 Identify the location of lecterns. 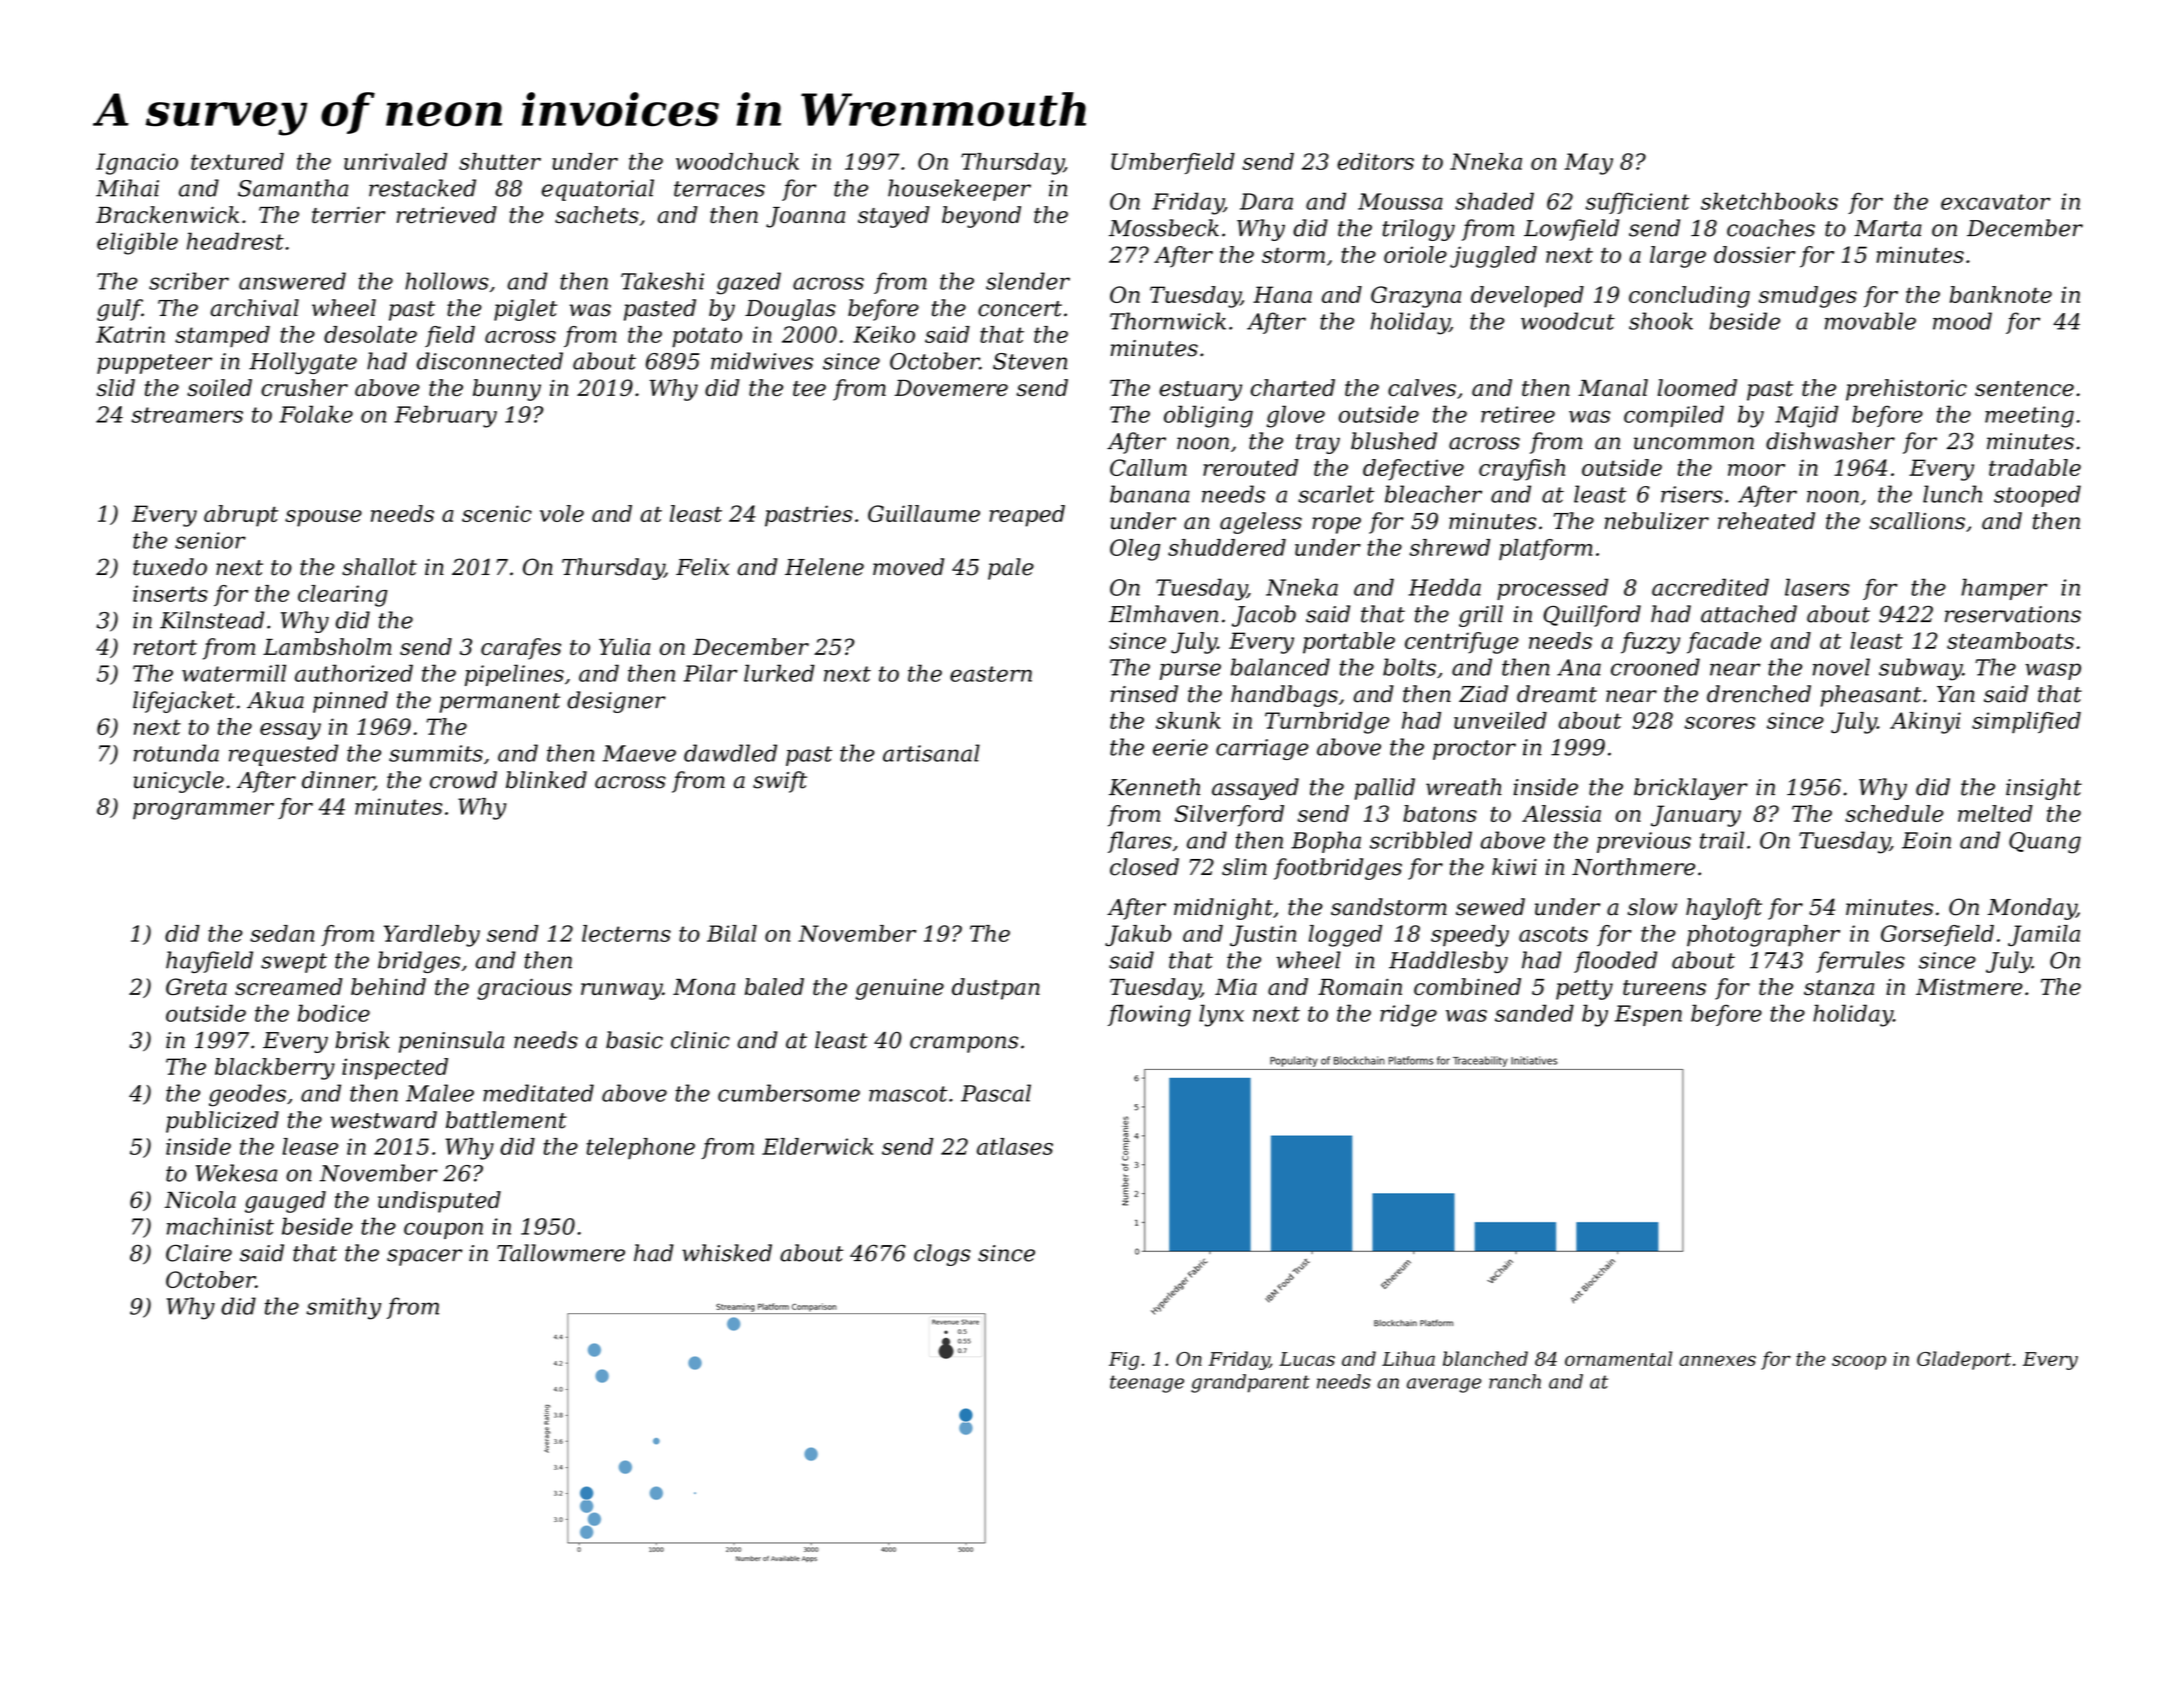
(626, 933).
